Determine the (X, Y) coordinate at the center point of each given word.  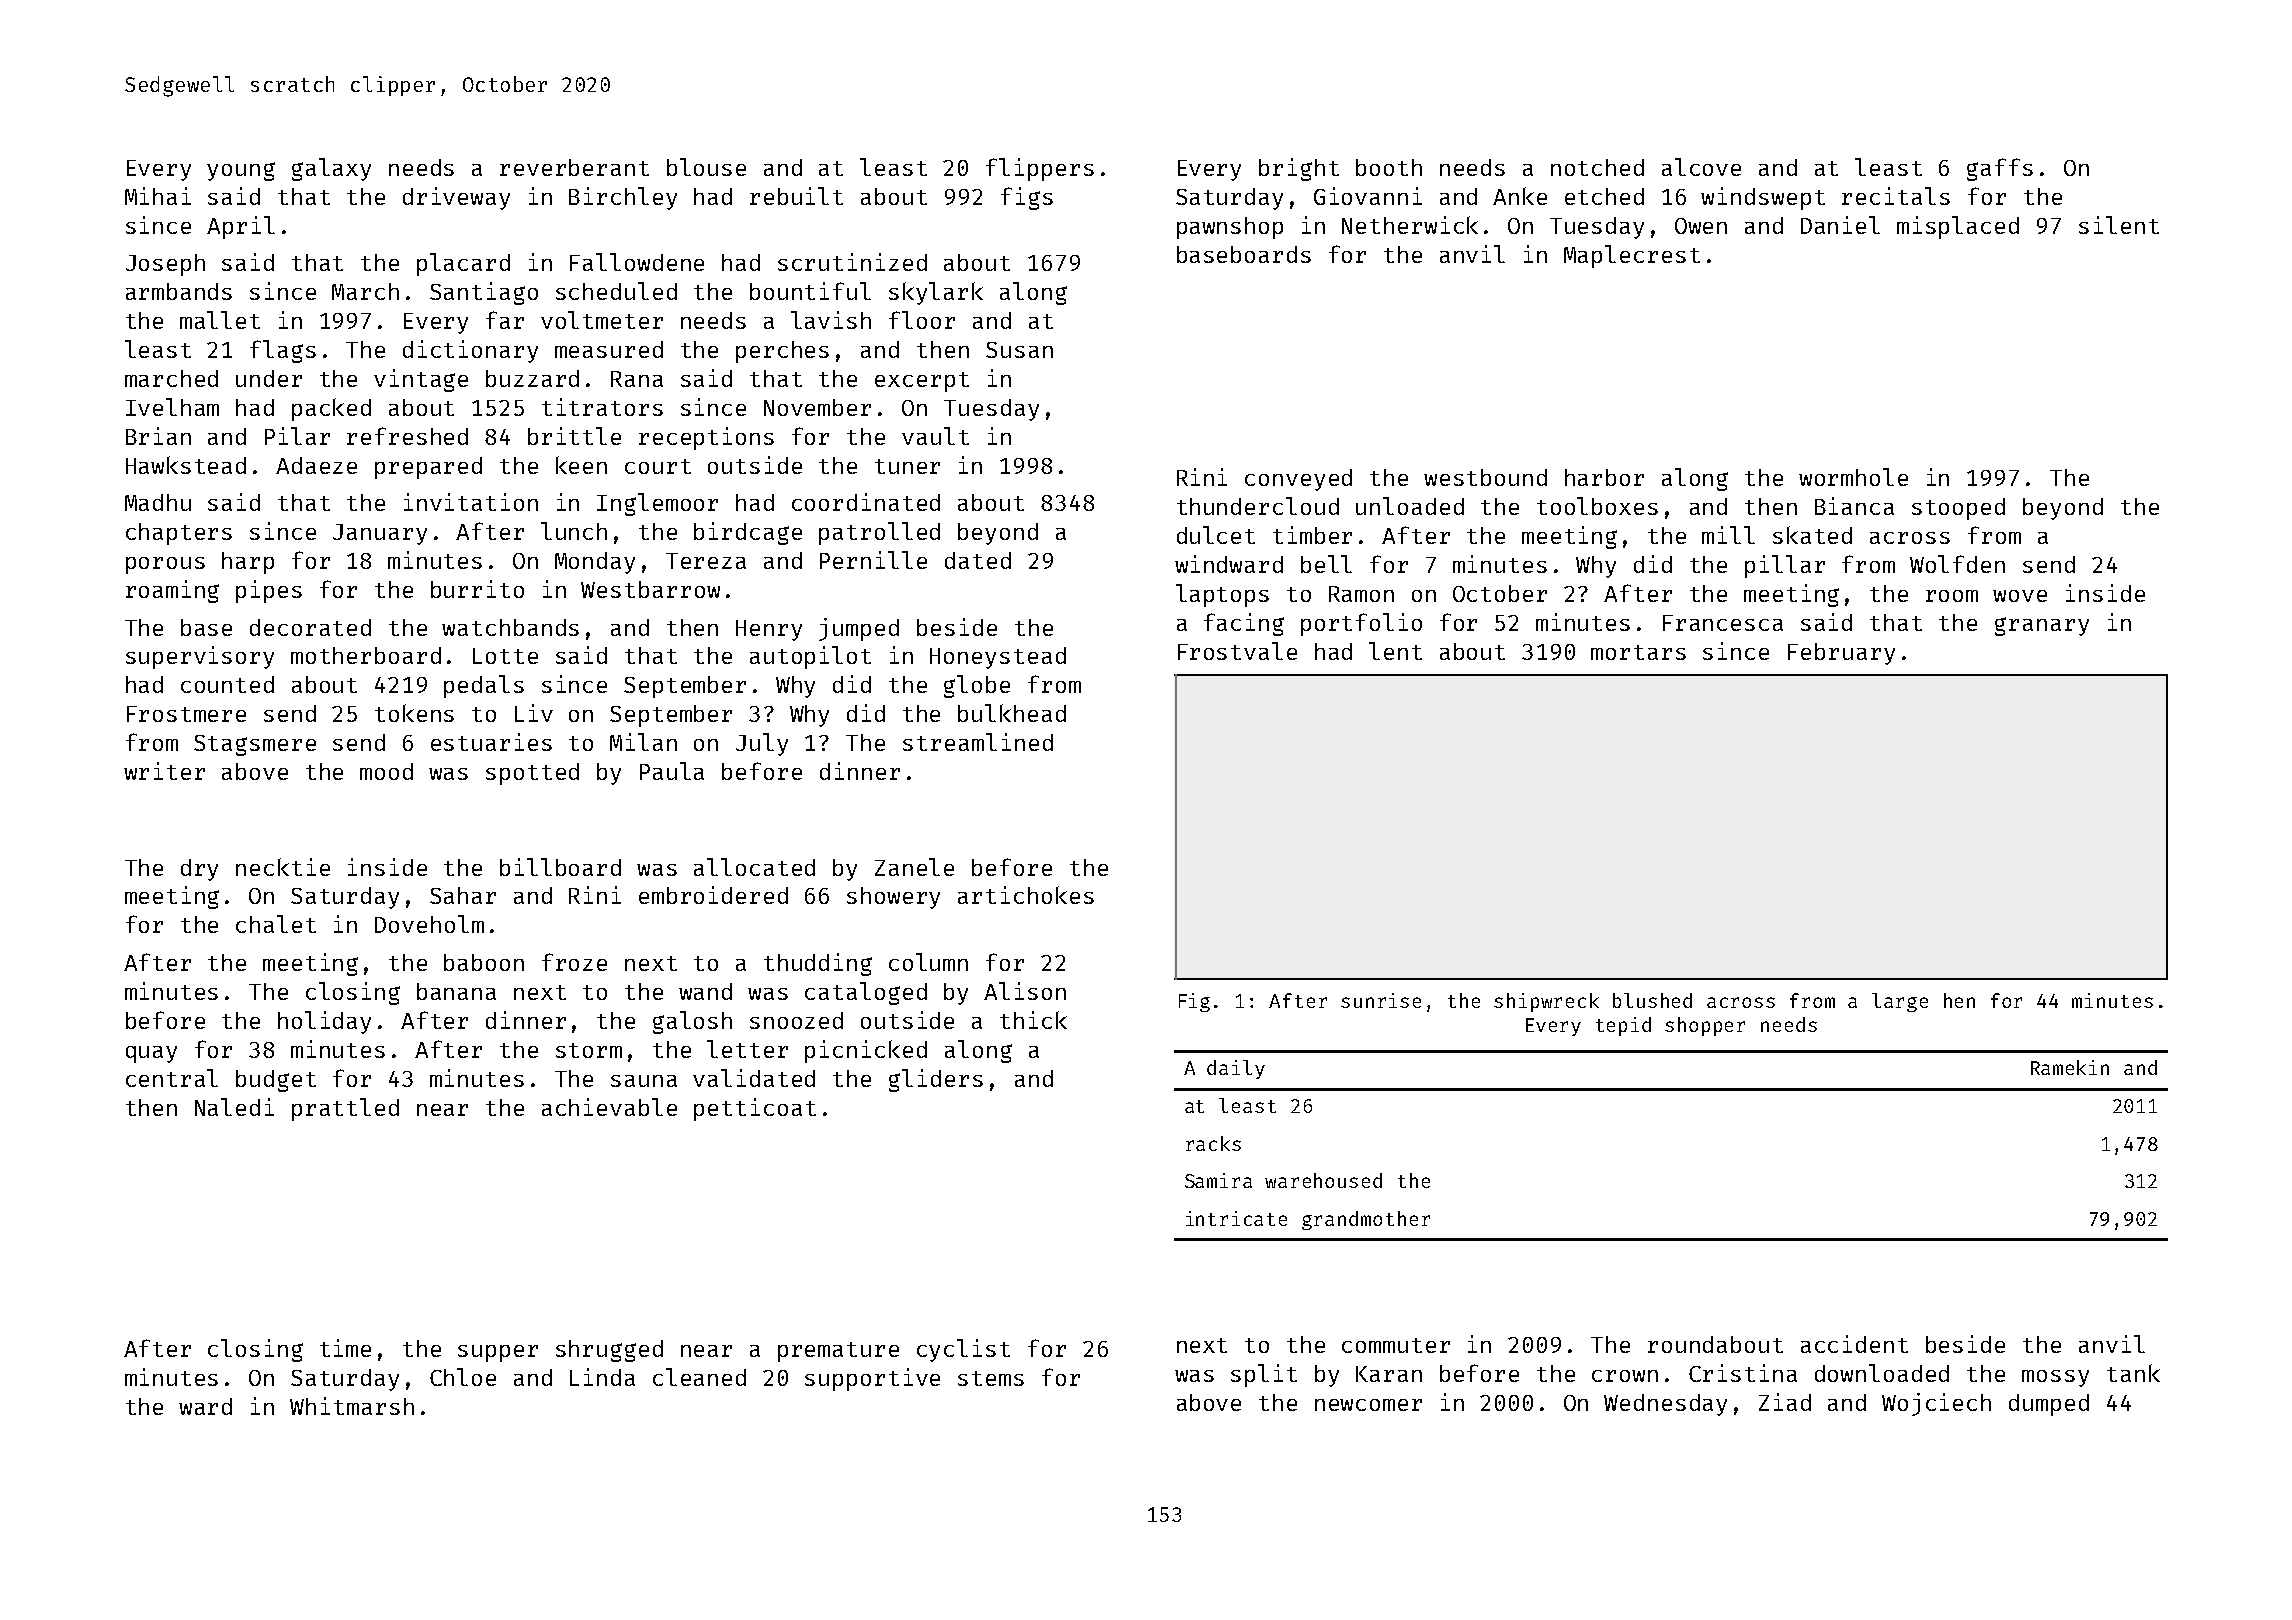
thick (1033, 1020)
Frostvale (1237, 651)
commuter (1396, 1345)
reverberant (574, 167)
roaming (172, 591)
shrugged (609, 1351)
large (1900, 1002)
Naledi (234, 1107)
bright (1299, 169)
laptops (1222, 595)
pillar (1785, 566)
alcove (1701, 167)
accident (1854, 1344)
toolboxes (1597, 506)
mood (386, 771)
